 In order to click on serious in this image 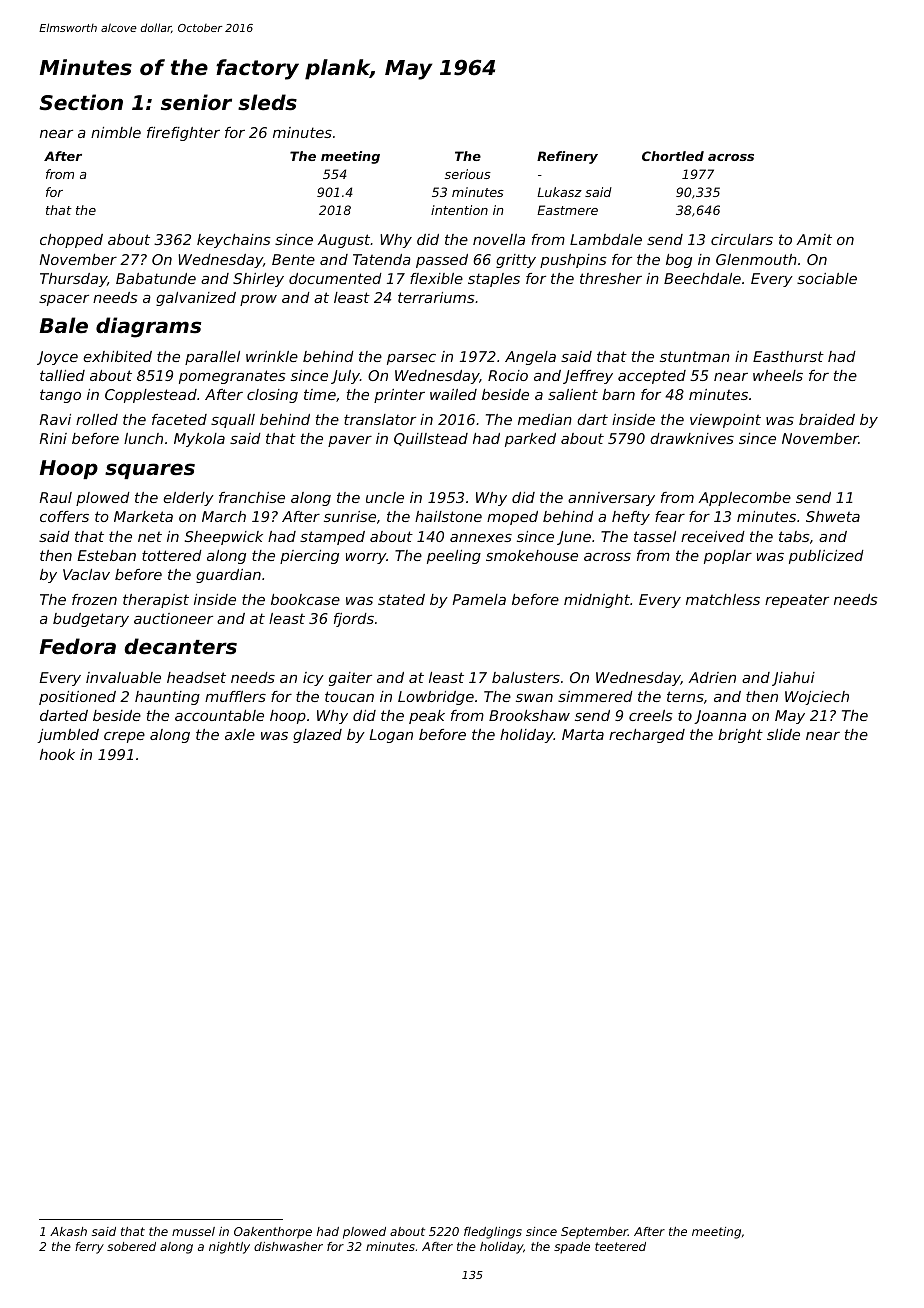, I will do `click(468, 174)`.
